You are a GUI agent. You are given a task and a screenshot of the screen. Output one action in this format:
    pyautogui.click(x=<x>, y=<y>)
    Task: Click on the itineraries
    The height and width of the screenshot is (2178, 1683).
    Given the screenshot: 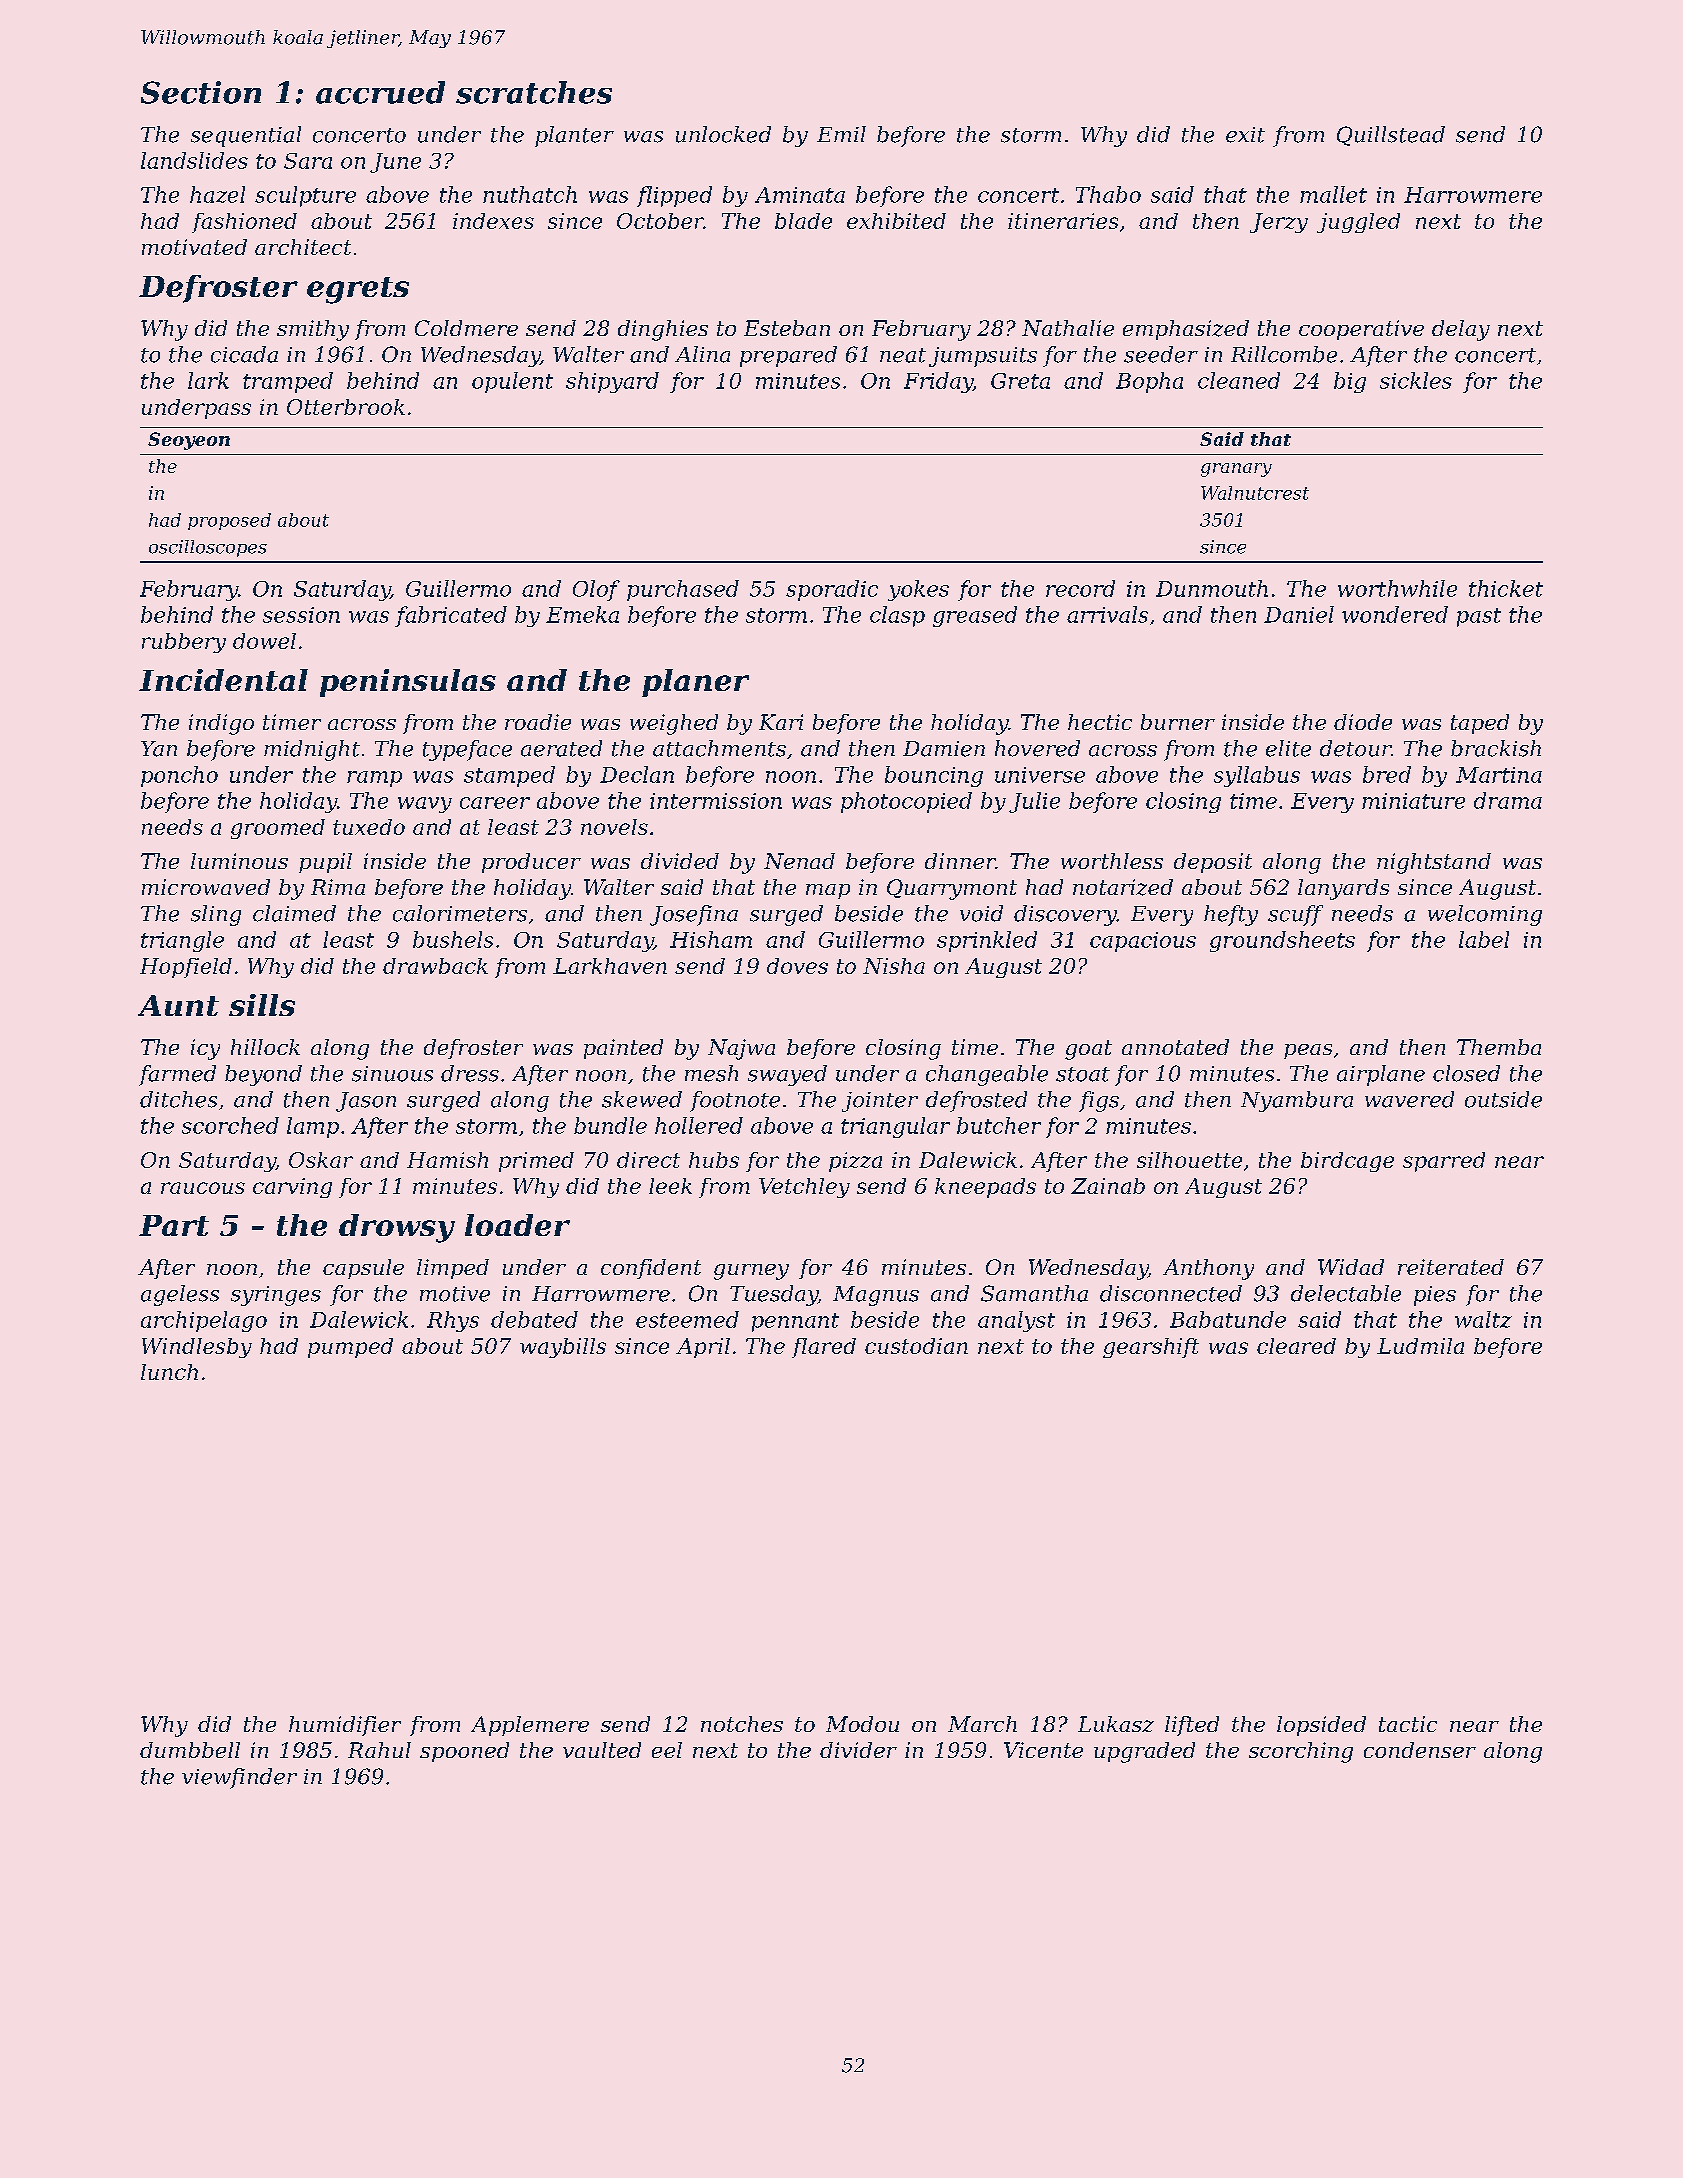 What is the action you would take?
    pyautogui.click(x=1063, y=221)
